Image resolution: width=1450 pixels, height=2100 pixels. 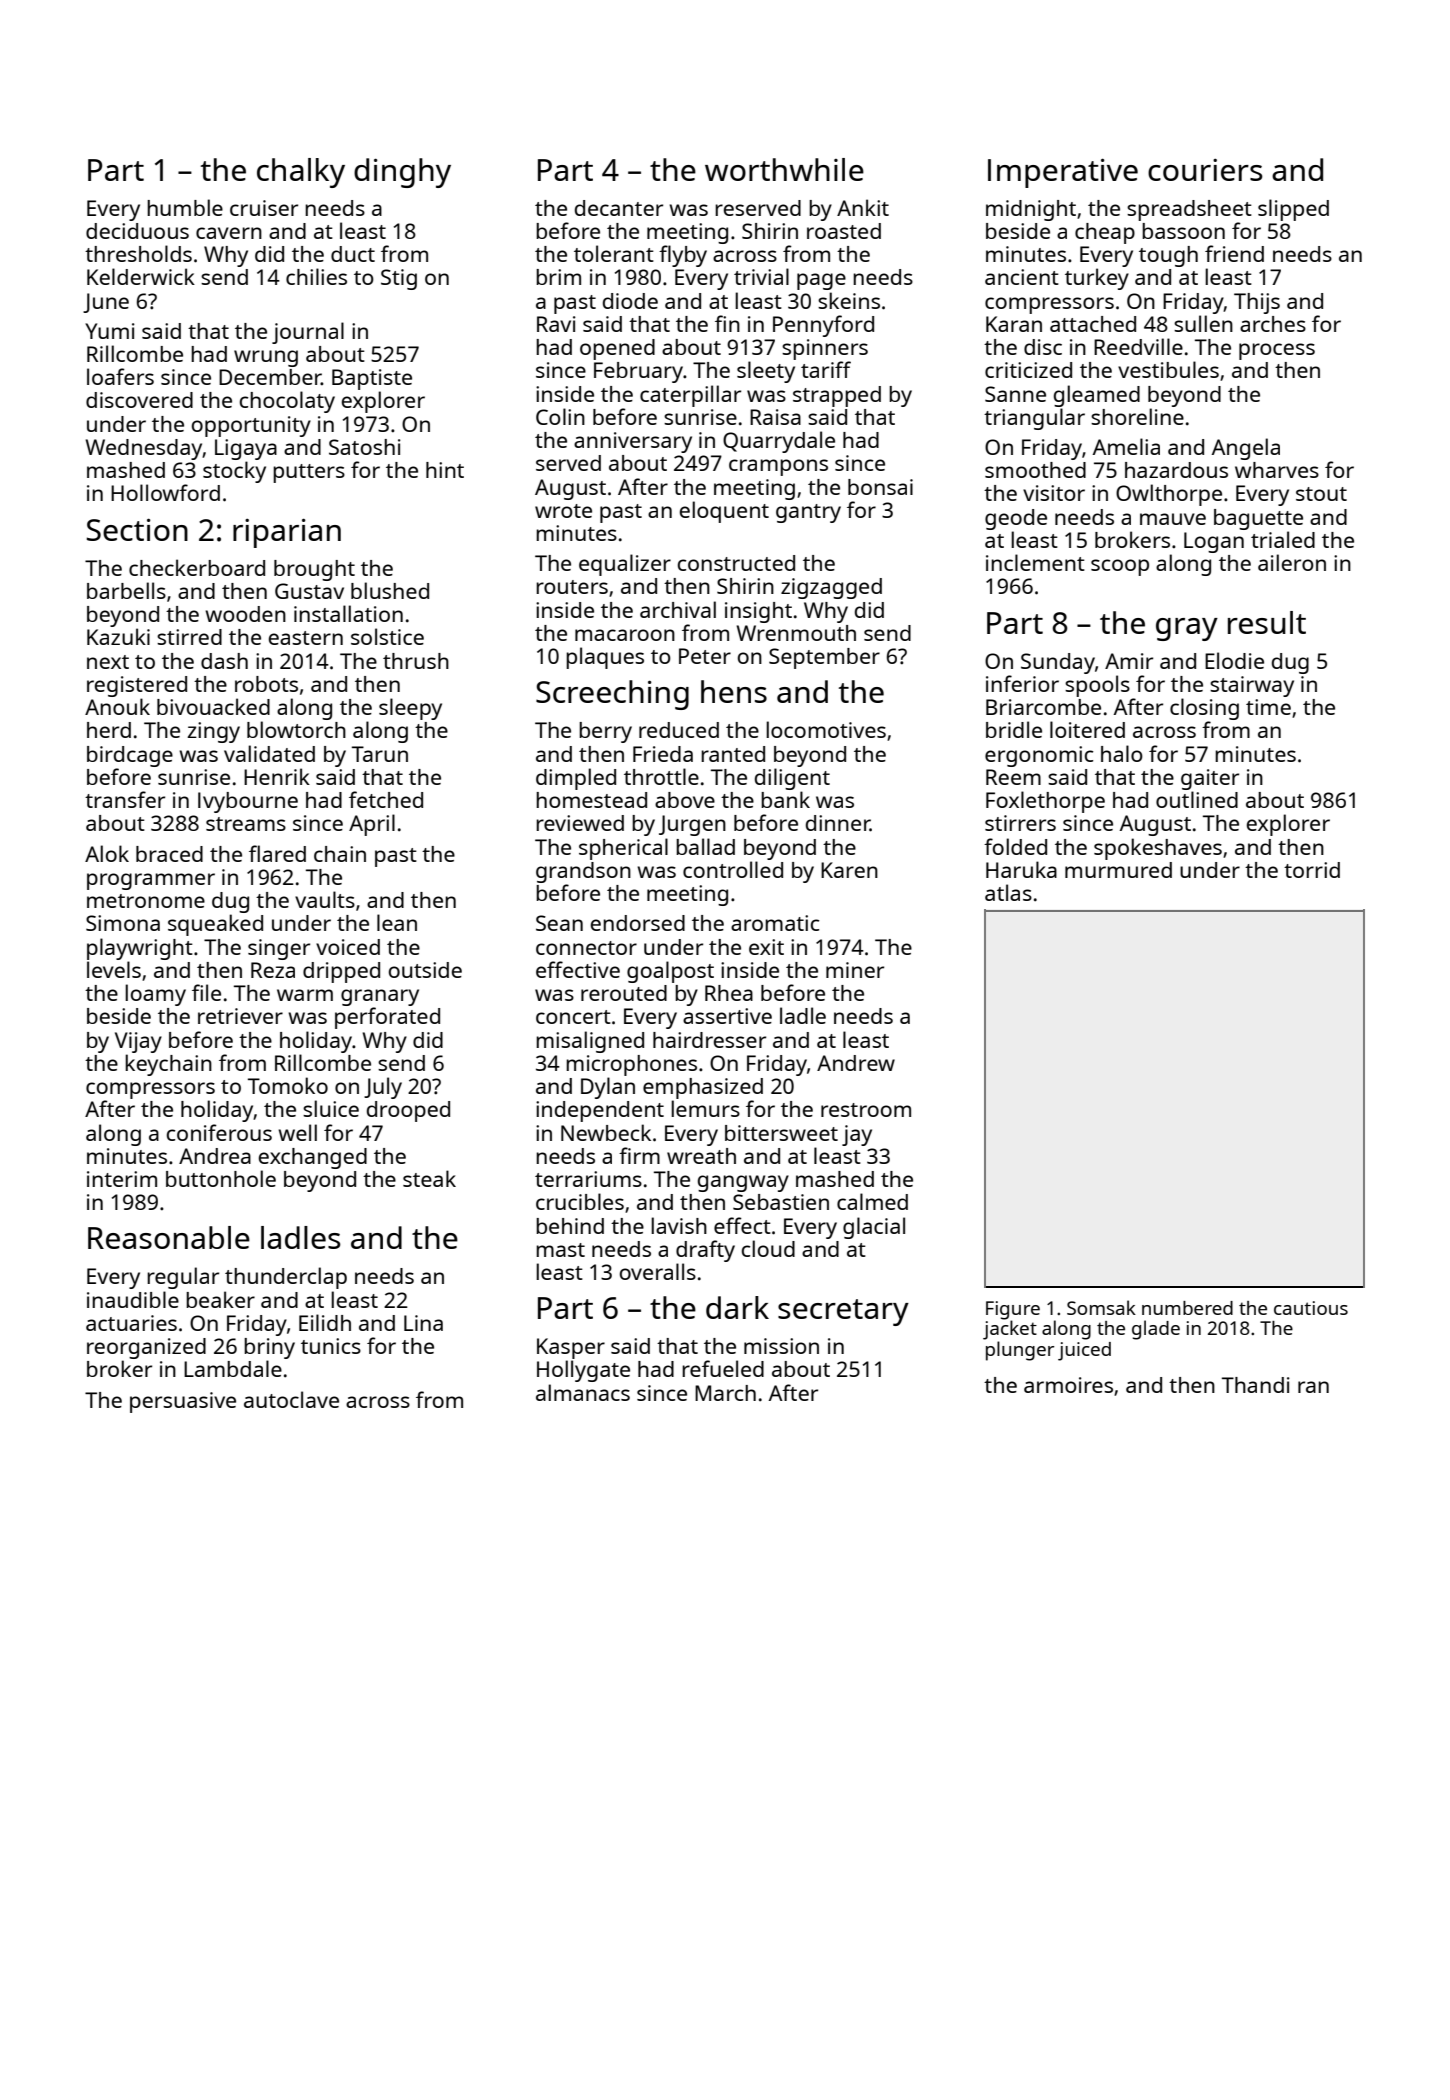 I want to click on herd, so click(x=109, y=730).
